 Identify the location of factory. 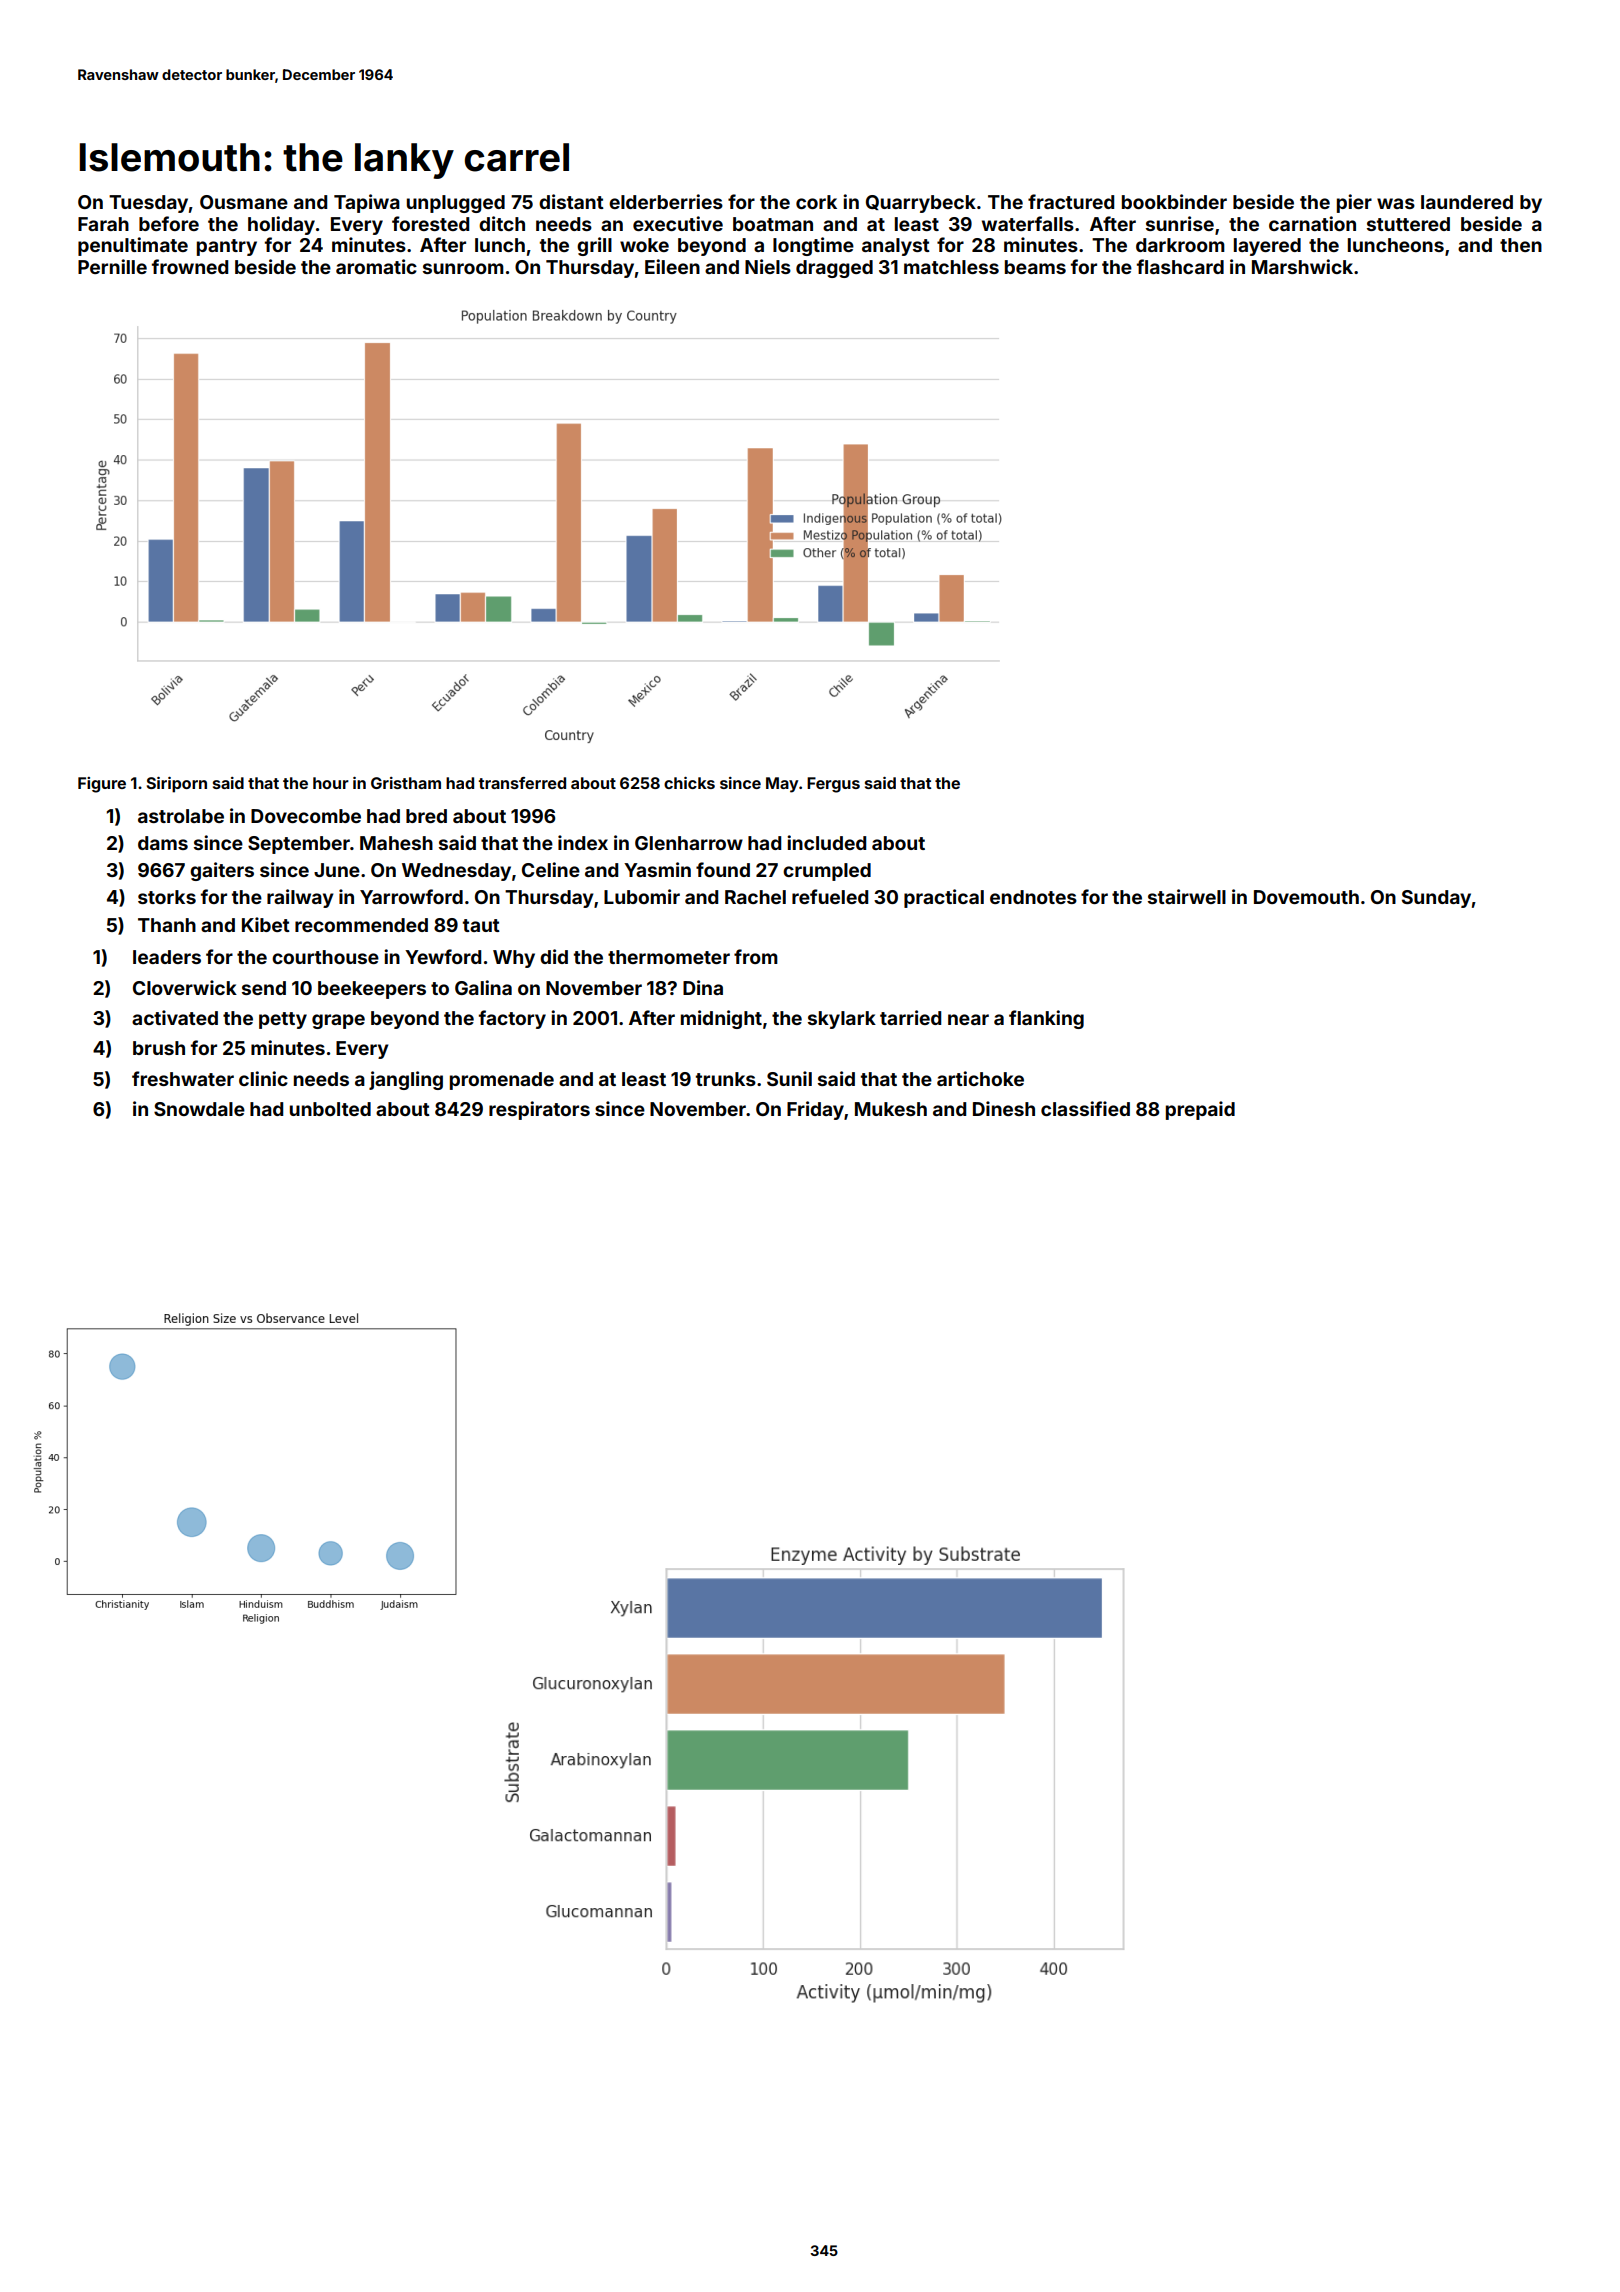
(512, 1019).
